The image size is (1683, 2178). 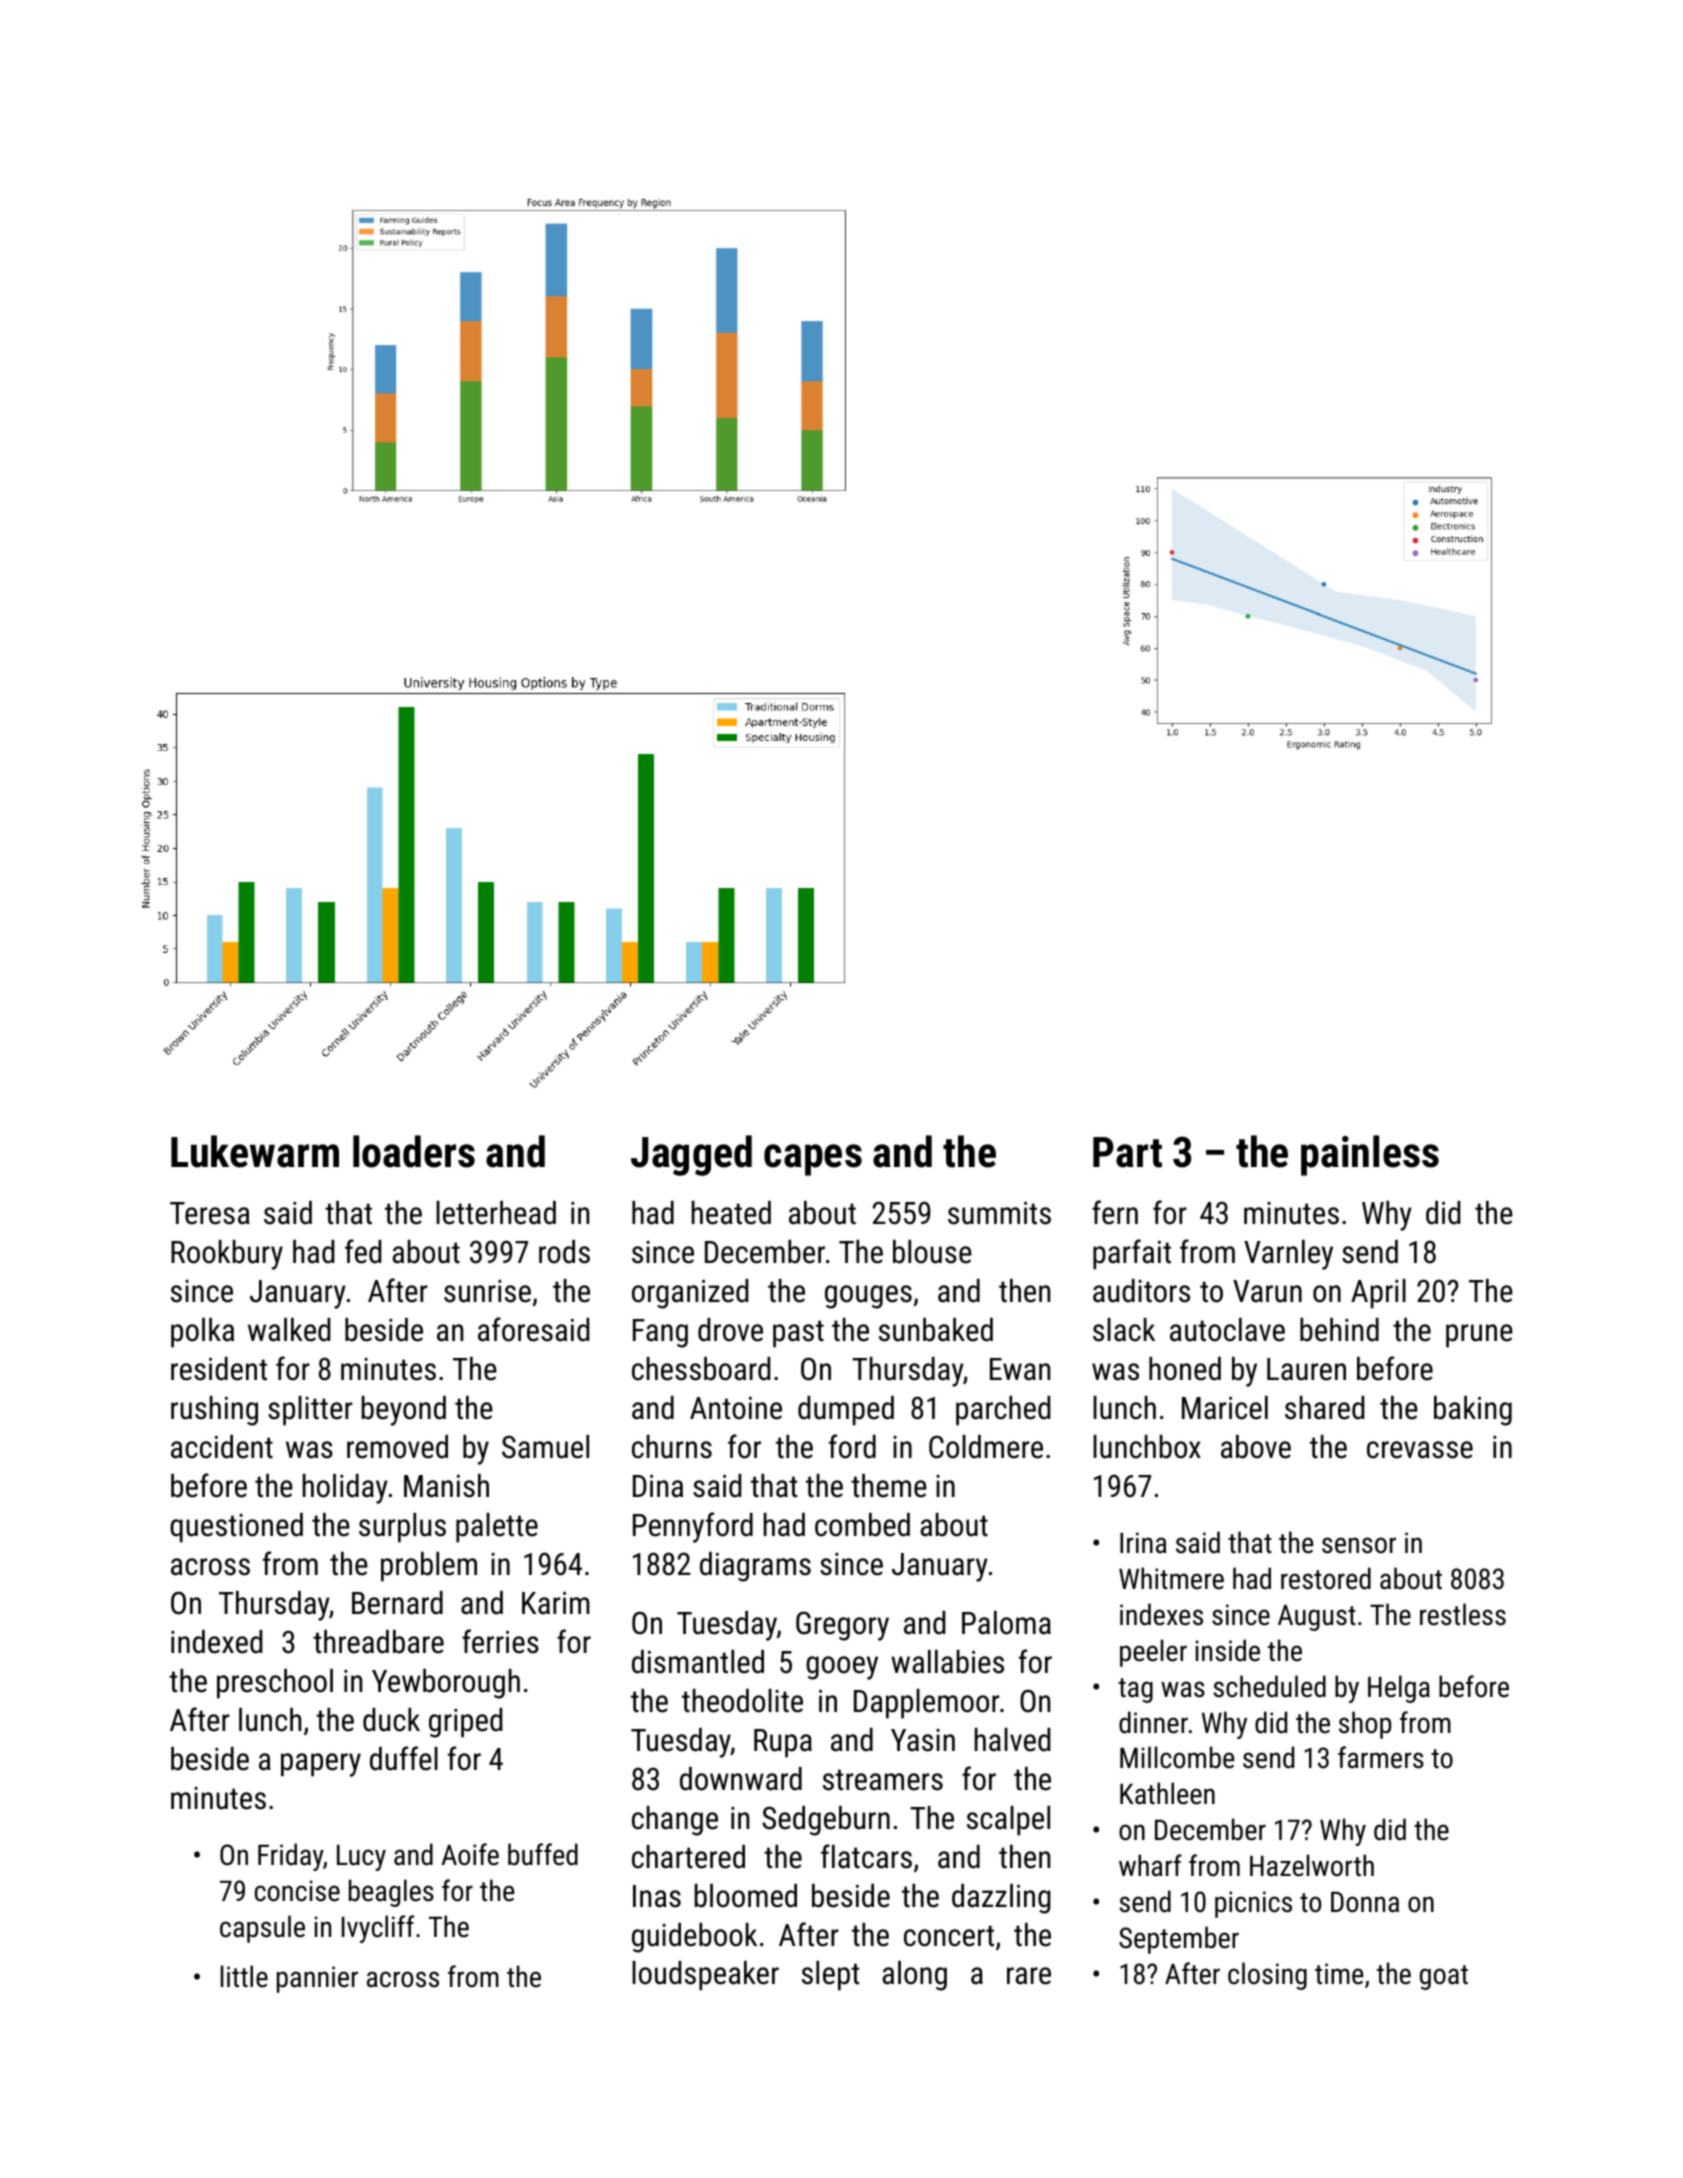 I want to click on indexed, so click(x=216, y=1642).
